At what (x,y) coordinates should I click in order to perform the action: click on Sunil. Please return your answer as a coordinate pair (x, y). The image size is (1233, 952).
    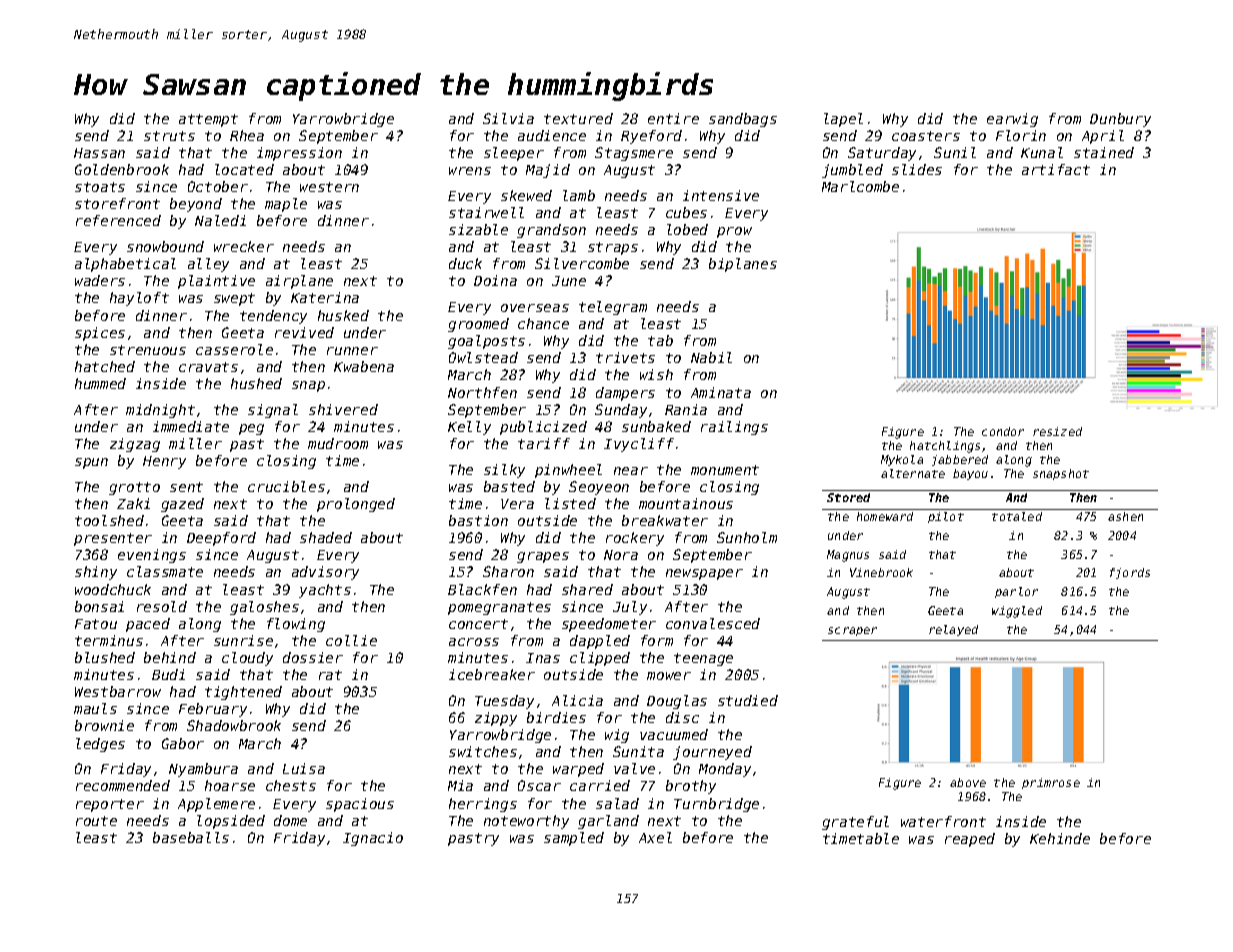
    Looking at the image, I should click on (955, 152).
